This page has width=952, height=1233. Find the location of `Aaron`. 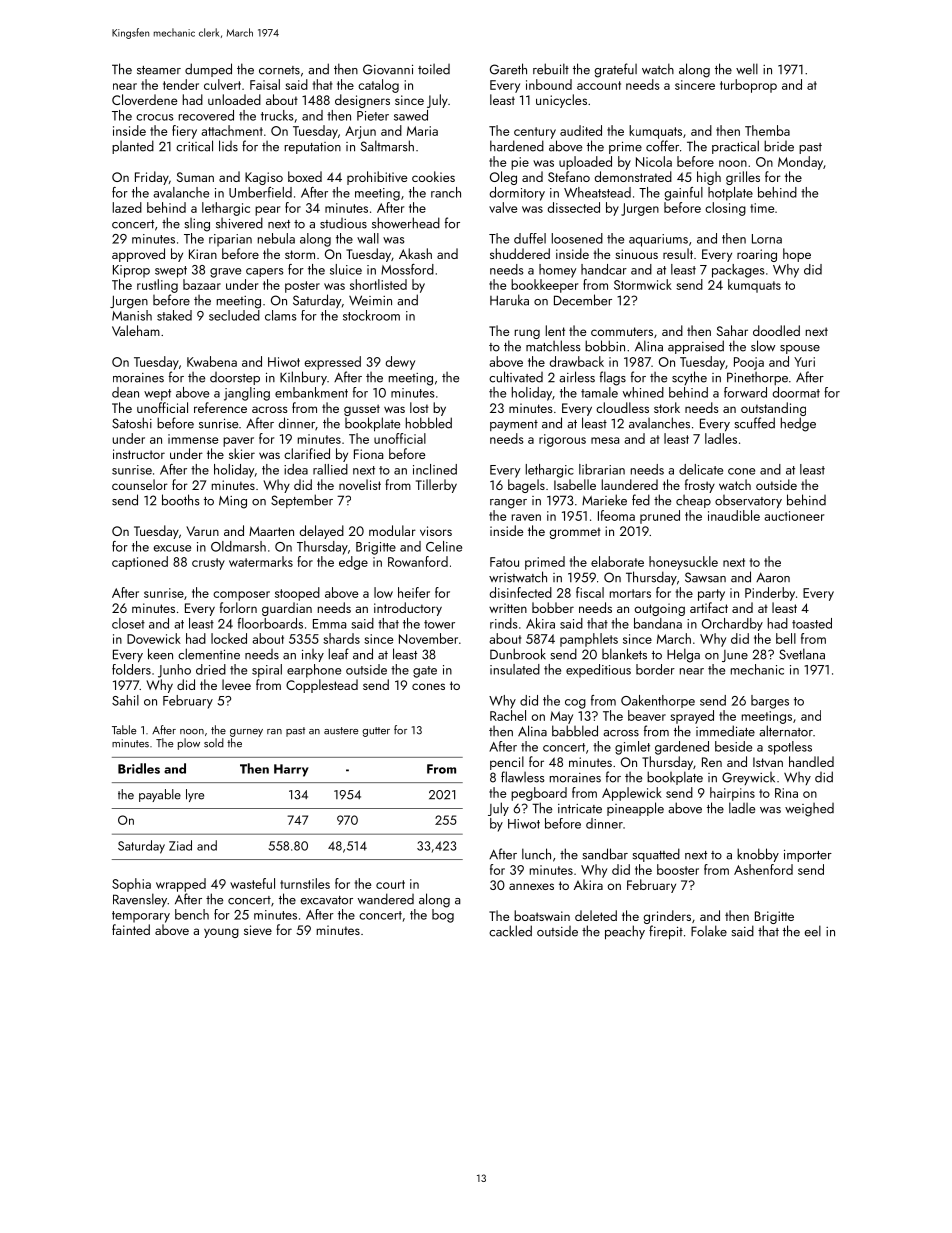

Aaron is located at coordinates (773, 577).
